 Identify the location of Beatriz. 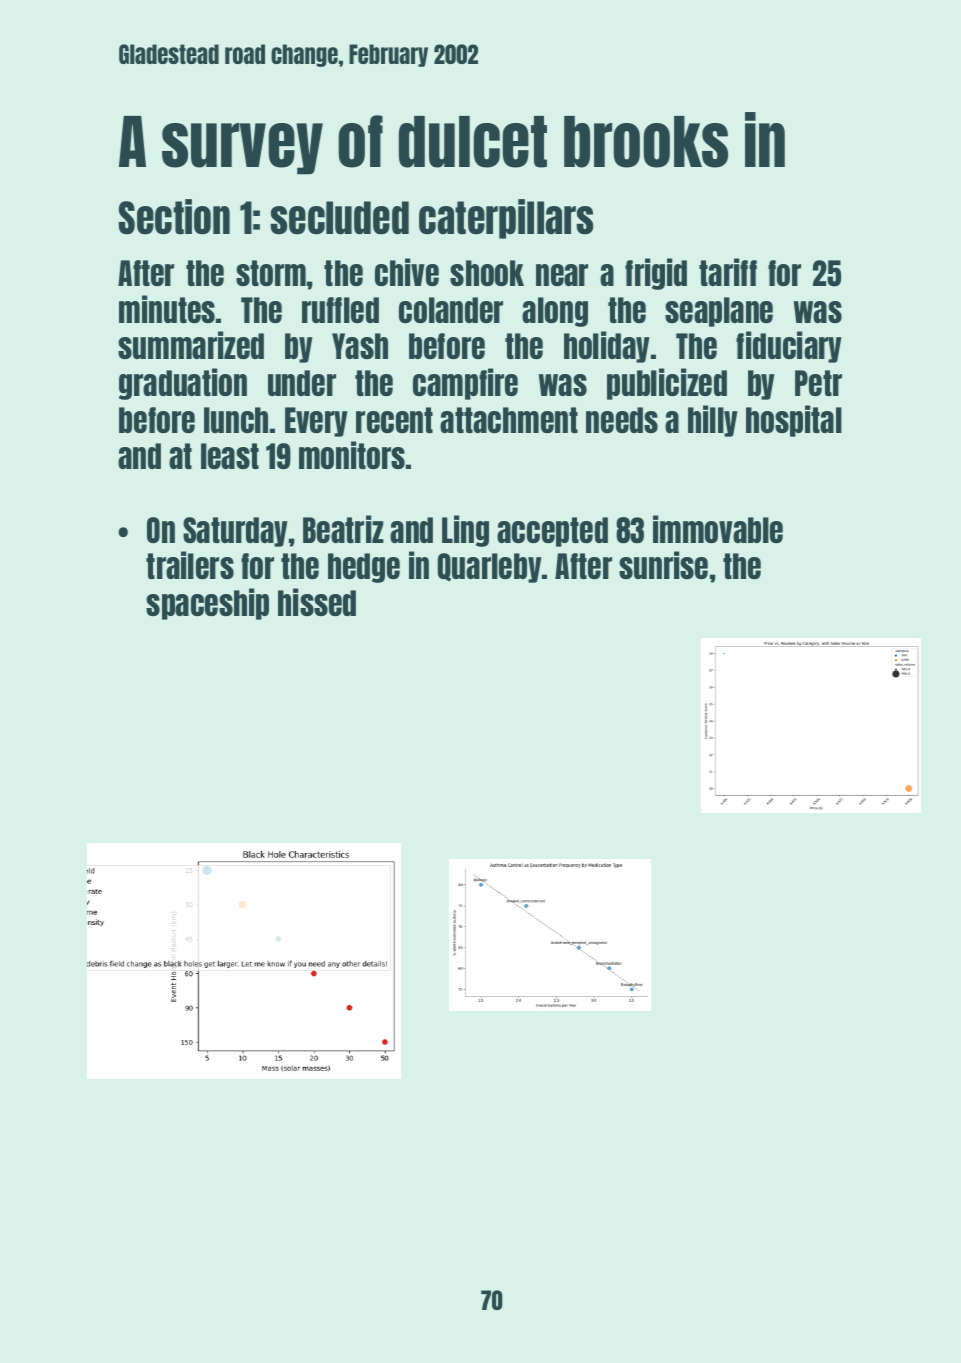
(343, 529).
